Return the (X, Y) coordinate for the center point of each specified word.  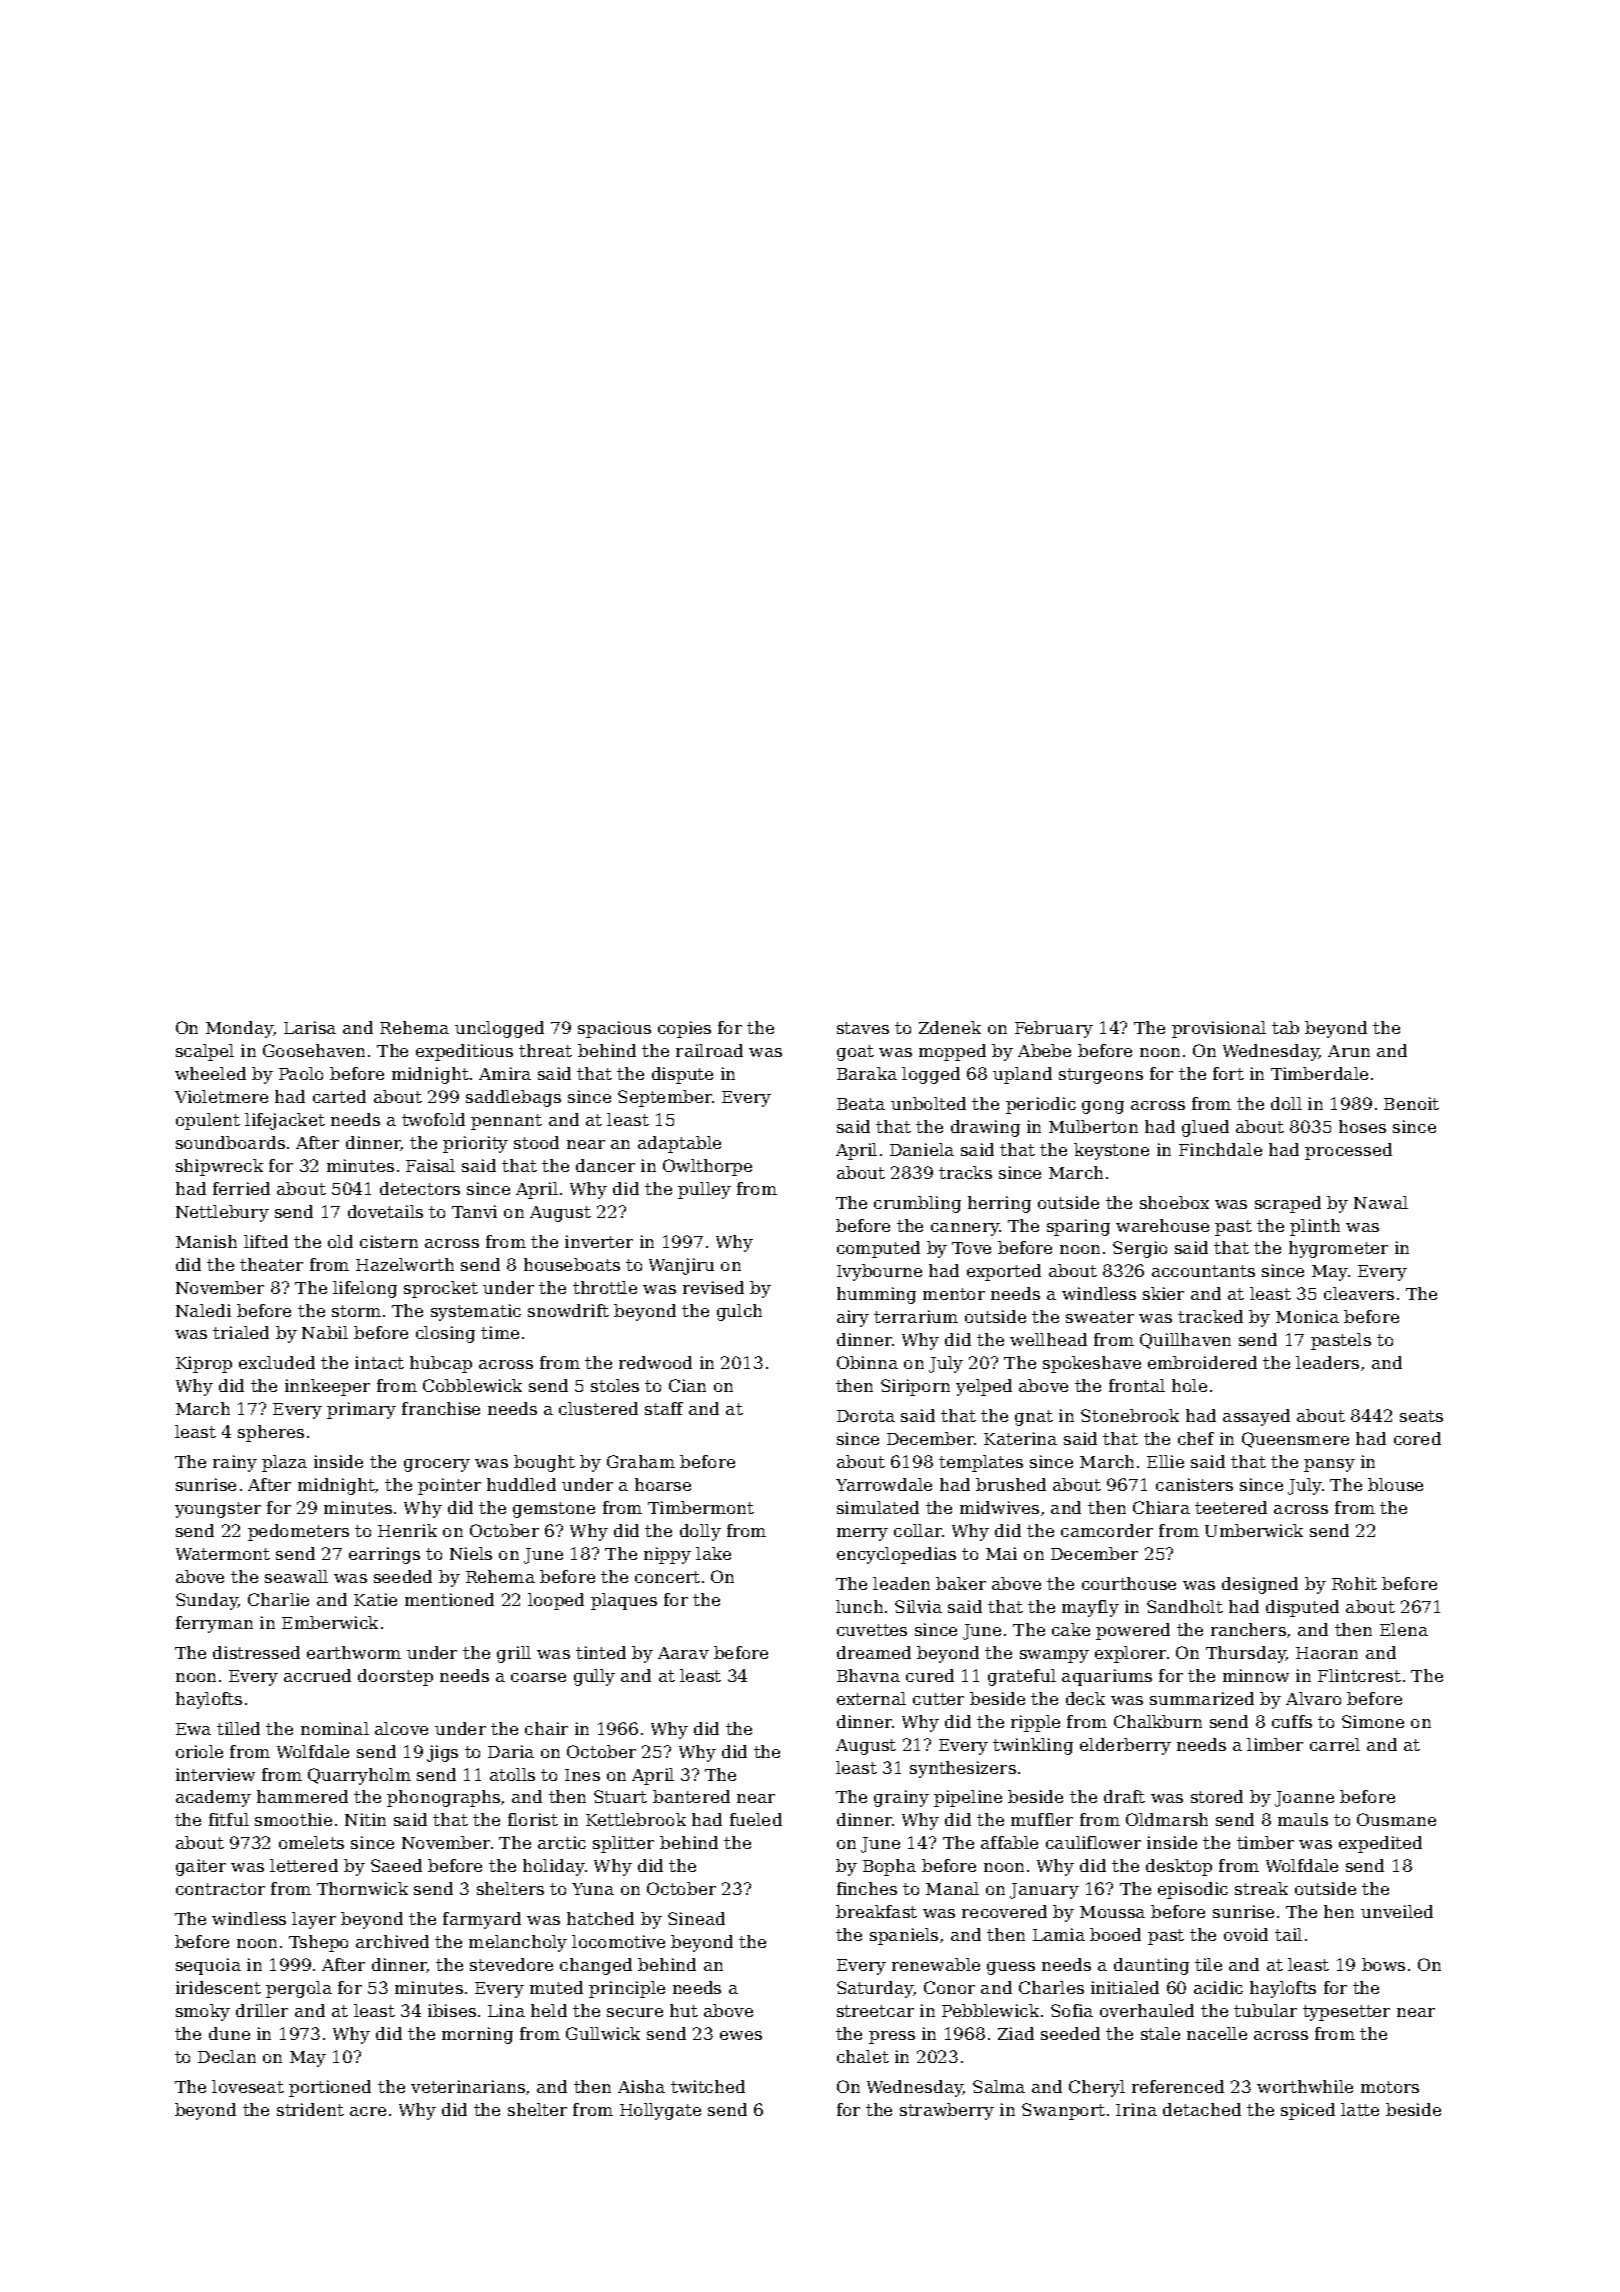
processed (1348, 1151)
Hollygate (660, 2111)
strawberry (947, 2111)
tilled (238, 1728)
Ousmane (1396, 1819)
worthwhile (1305, 2086)
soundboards (230, 1142)
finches (867, 1888)
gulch (739, 1312)
